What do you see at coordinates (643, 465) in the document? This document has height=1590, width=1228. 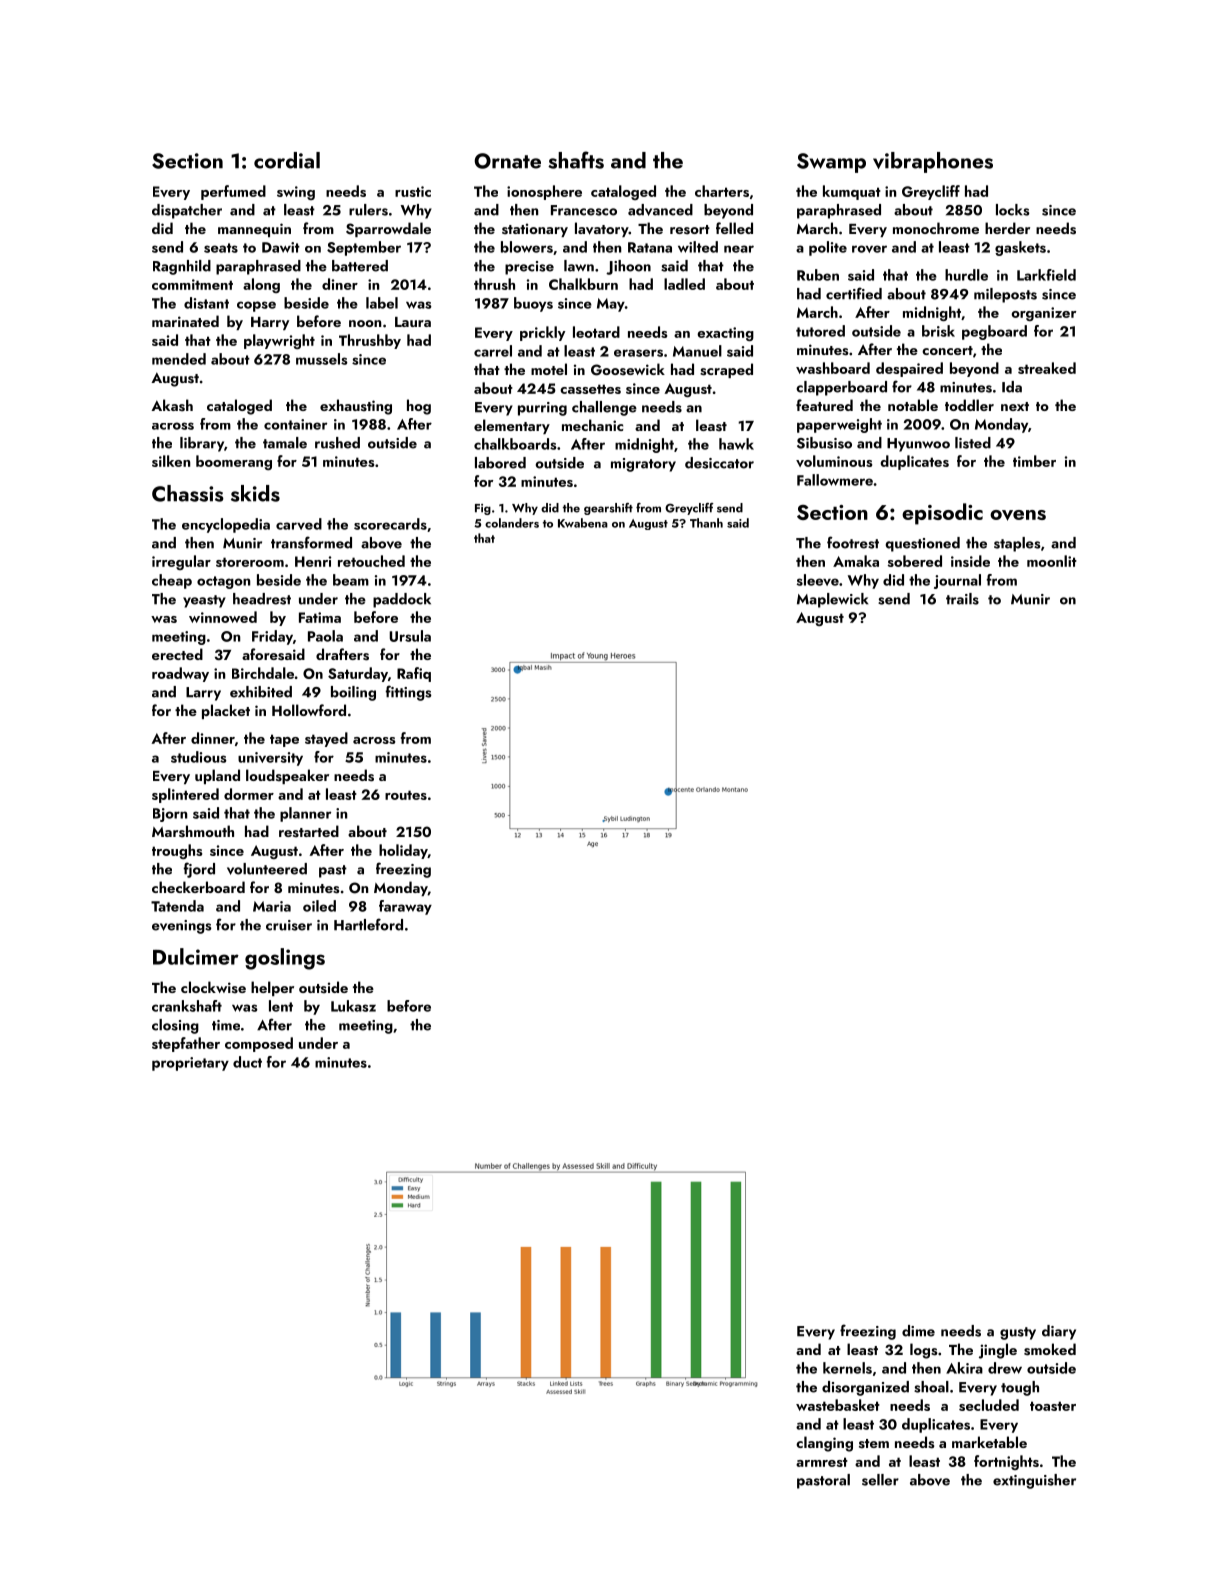 I see `migratory` at bounding box center [643, 465].
